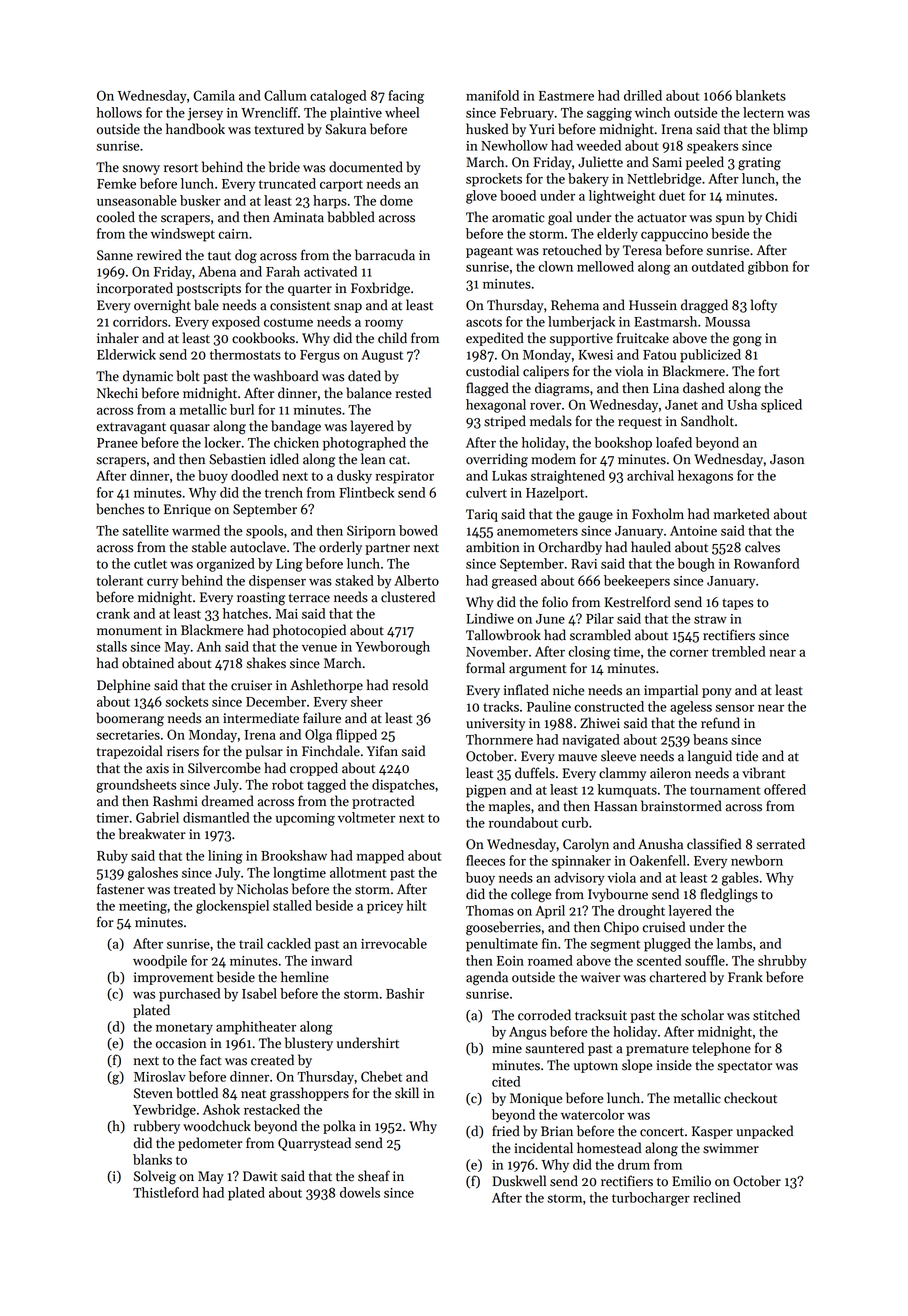 The height and width of the document is (1316, 908). I want to click on speakers, so click(712, 147).
